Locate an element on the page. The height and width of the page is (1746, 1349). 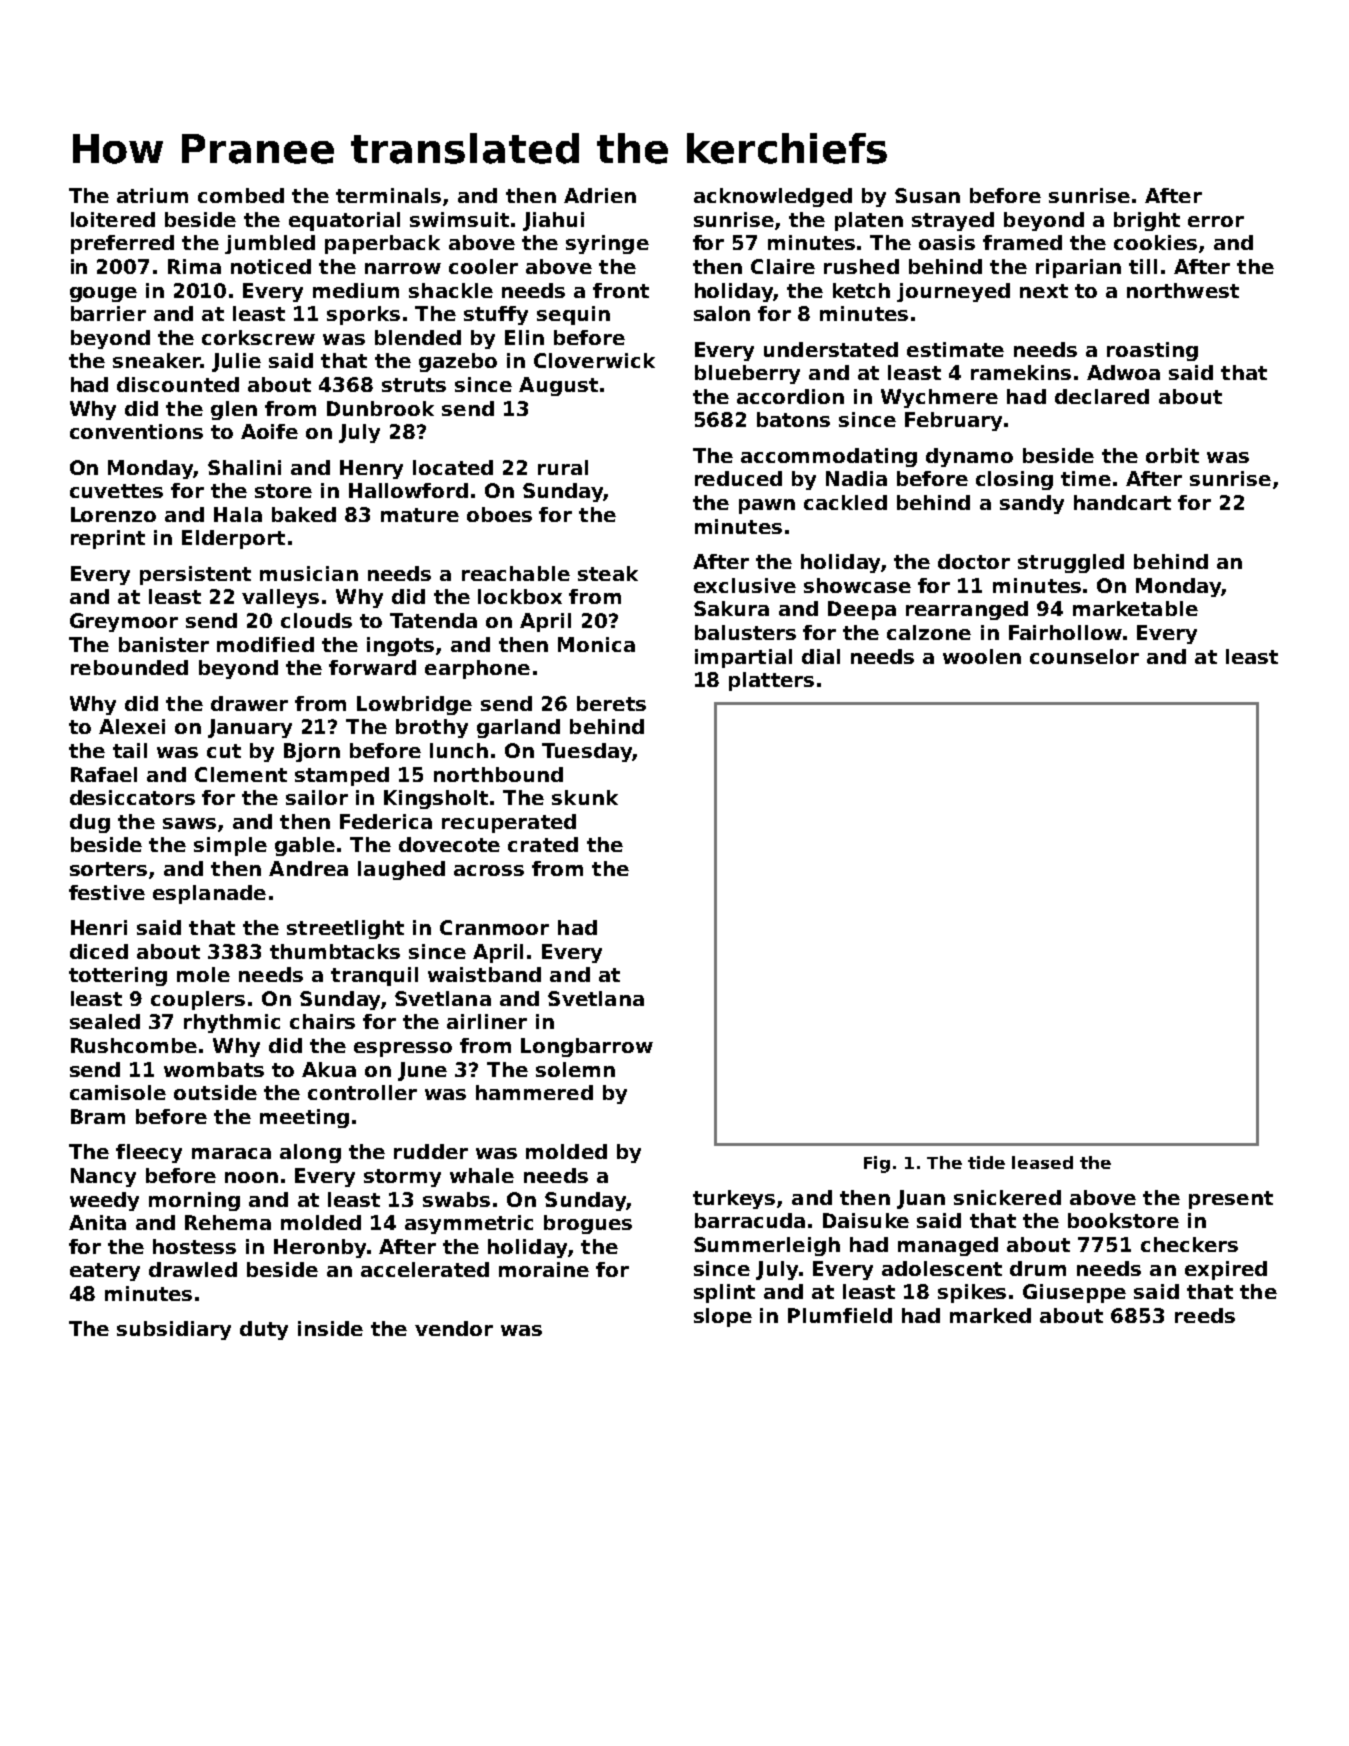
gable is located at coordinates (305, 846).
